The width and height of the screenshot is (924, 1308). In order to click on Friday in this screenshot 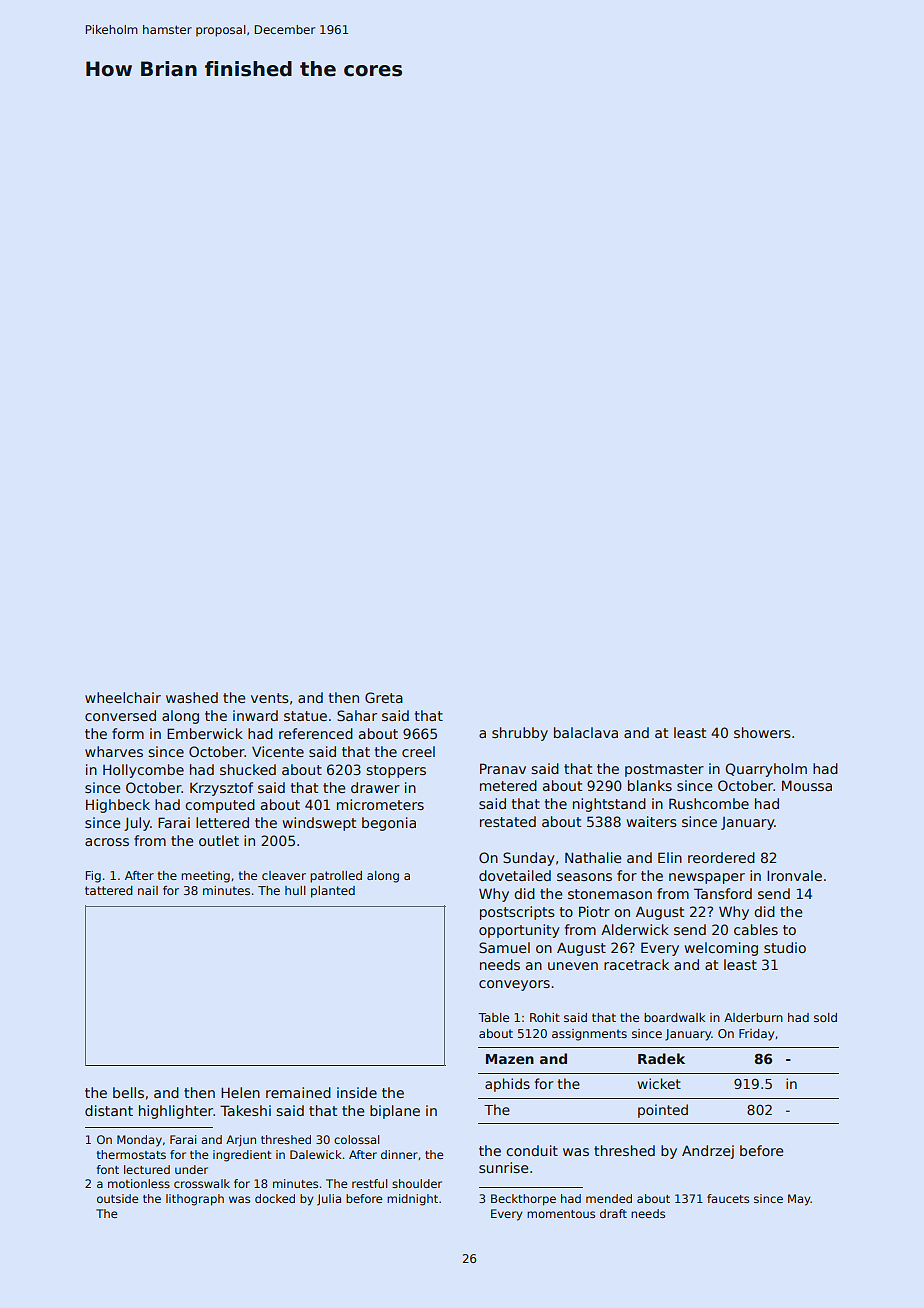, I will do `click(756, 1035)`.
